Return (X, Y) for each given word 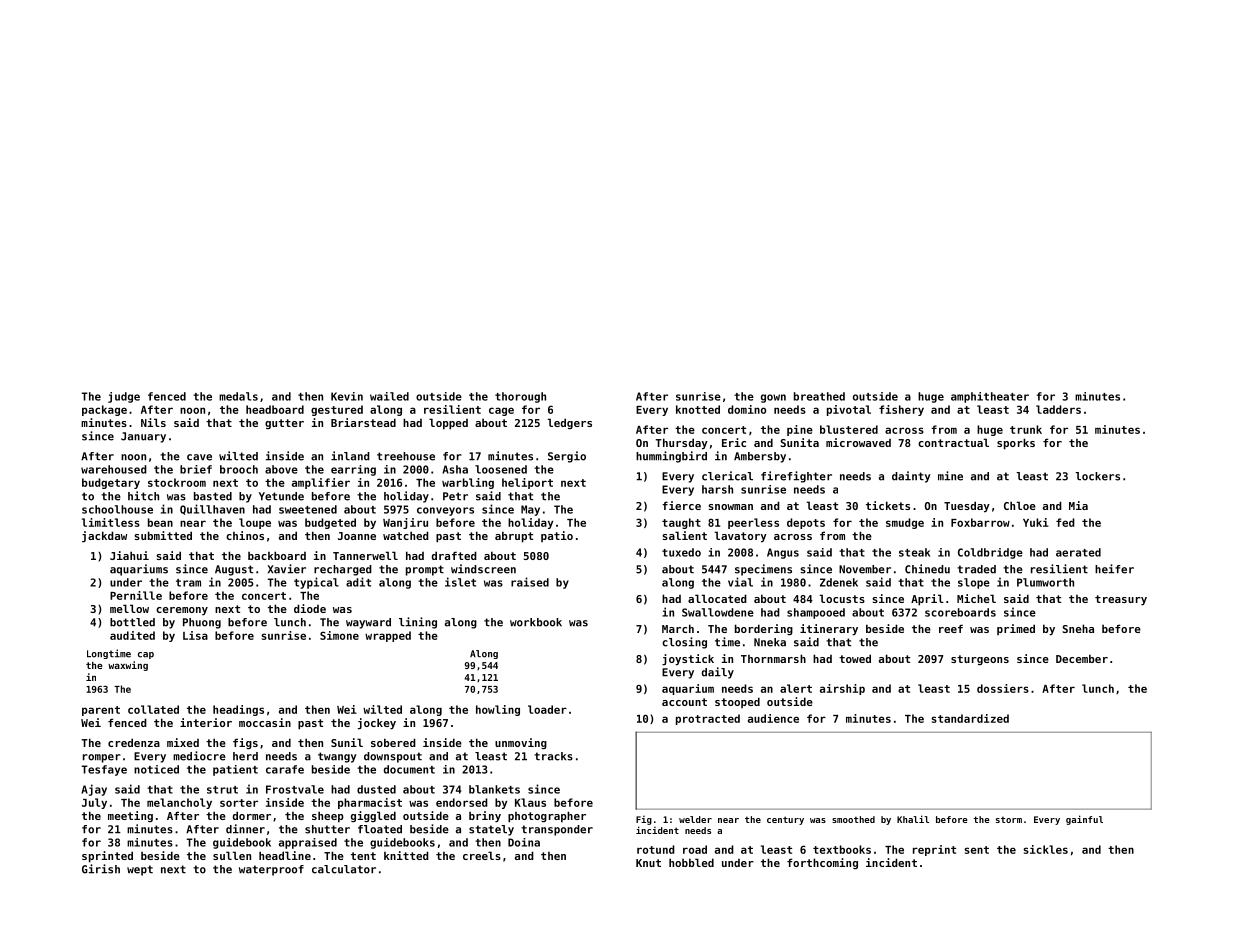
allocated (717, 598)
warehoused (114, 469)
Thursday (682, 444)
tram (188, 583)
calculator (344, 869)
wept (140, 870)
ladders (1058, 409)
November (865, 569)
